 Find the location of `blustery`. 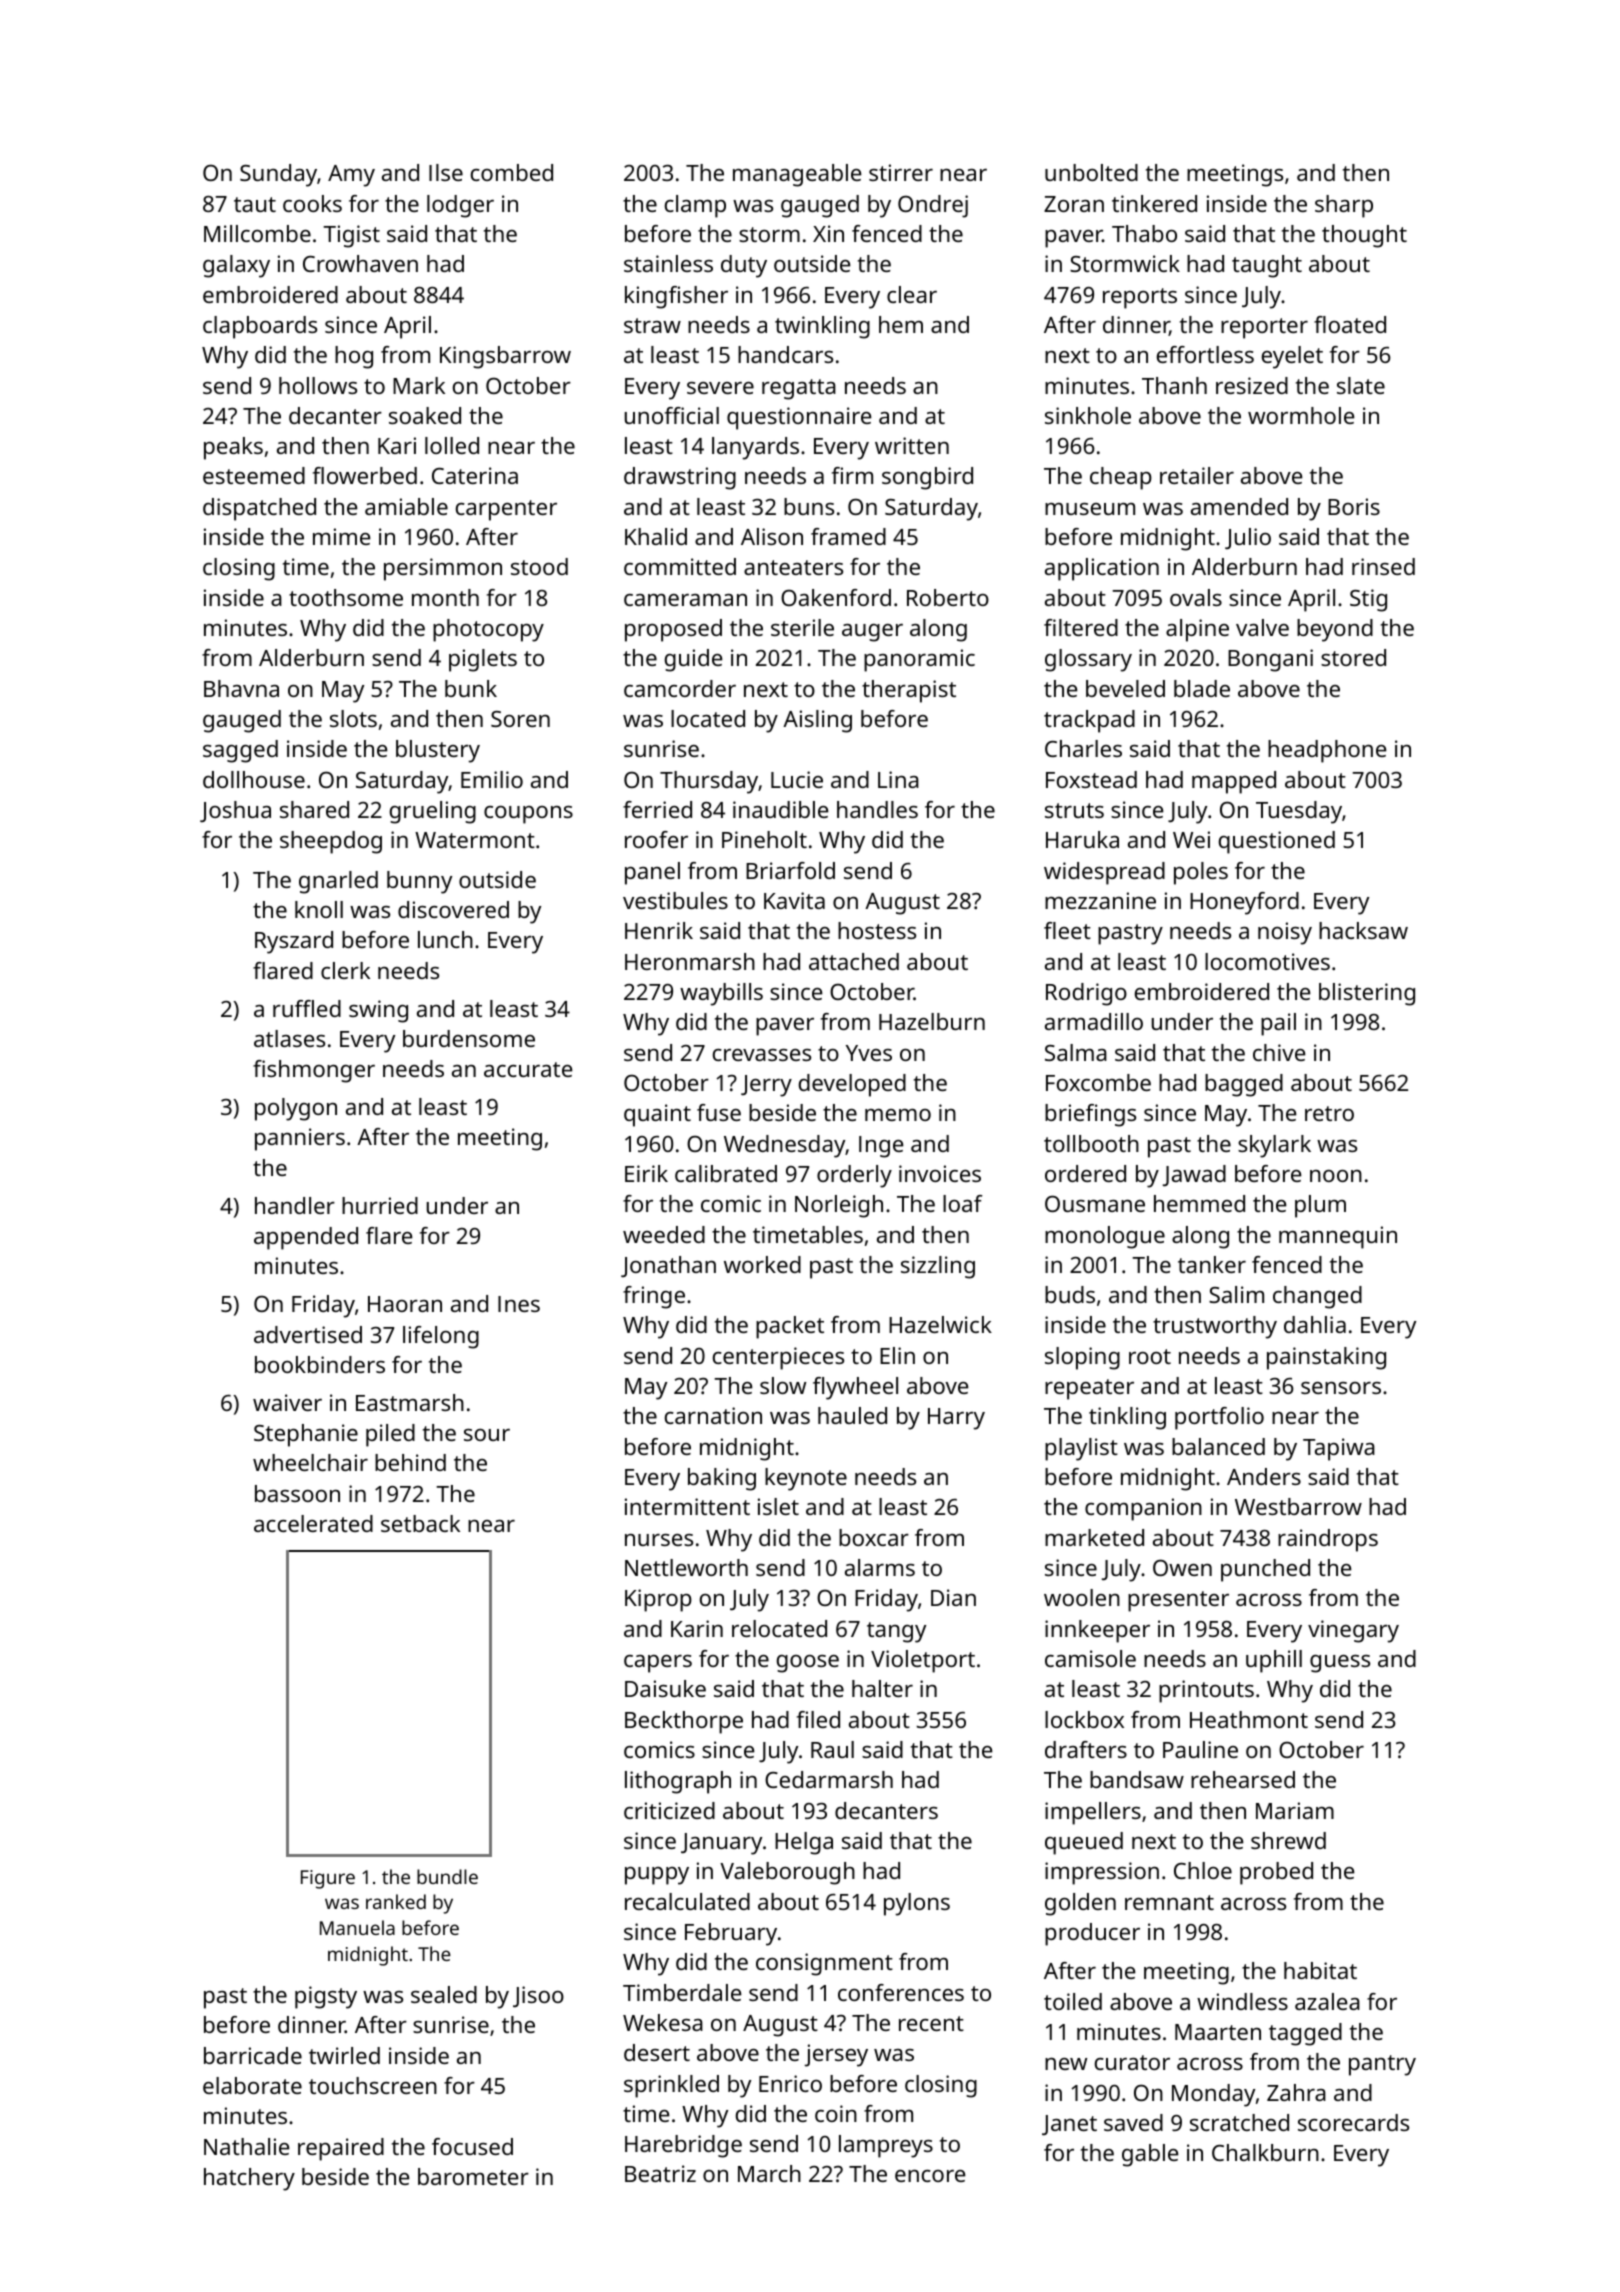

blustery is located at coordinates (438, 751).
